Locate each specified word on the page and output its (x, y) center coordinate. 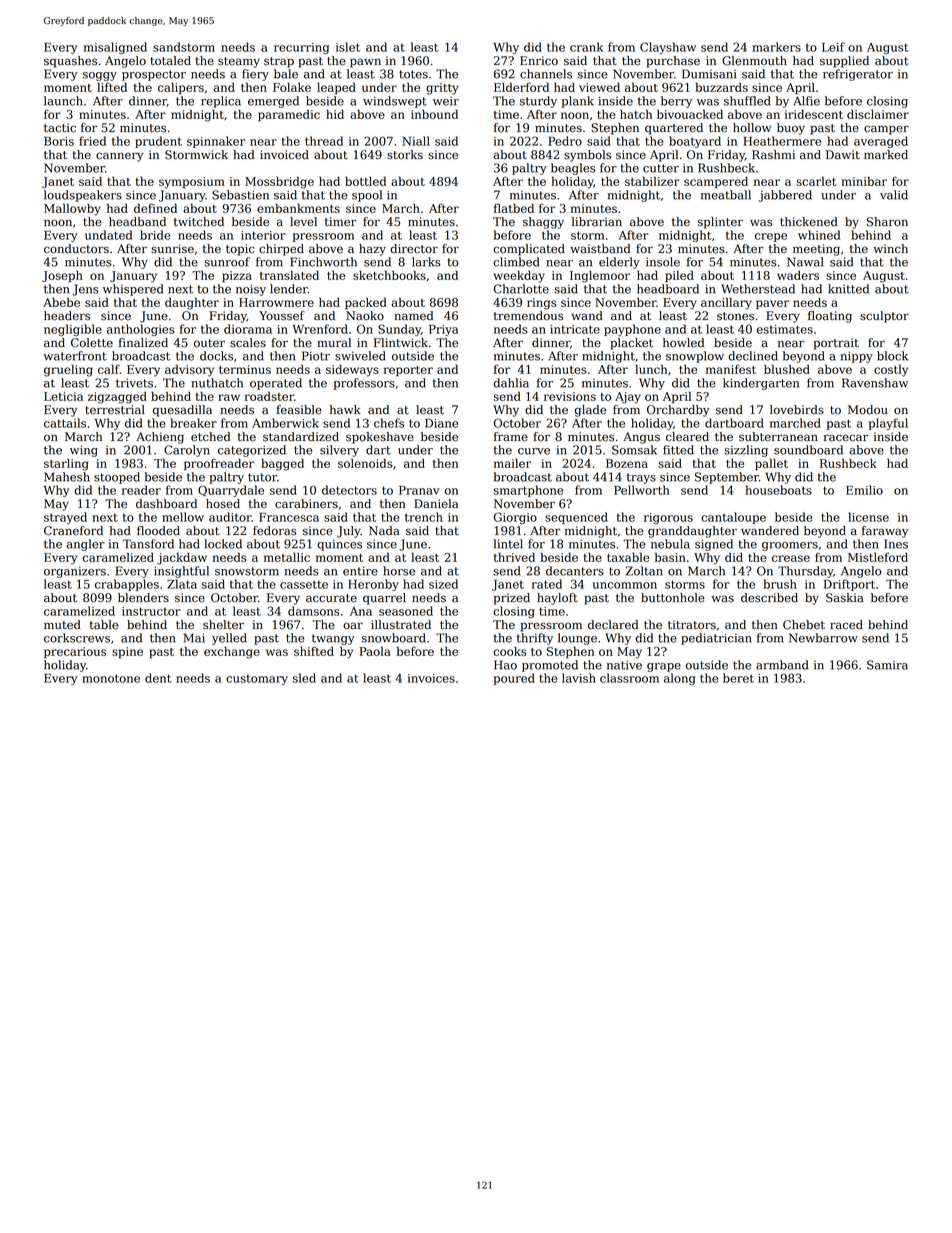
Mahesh (67, 477)
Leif (833, 47)
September (727, 478)
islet (348, 47)
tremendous (528, 316)
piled (679, 276)
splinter (720, 223)
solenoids (365, 463)
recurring (301, 48)
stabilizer (652, 181)
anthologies (140, 330)
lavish (579, 678)
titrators (692, 625)
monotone (111, 678)
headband (137, 222)
